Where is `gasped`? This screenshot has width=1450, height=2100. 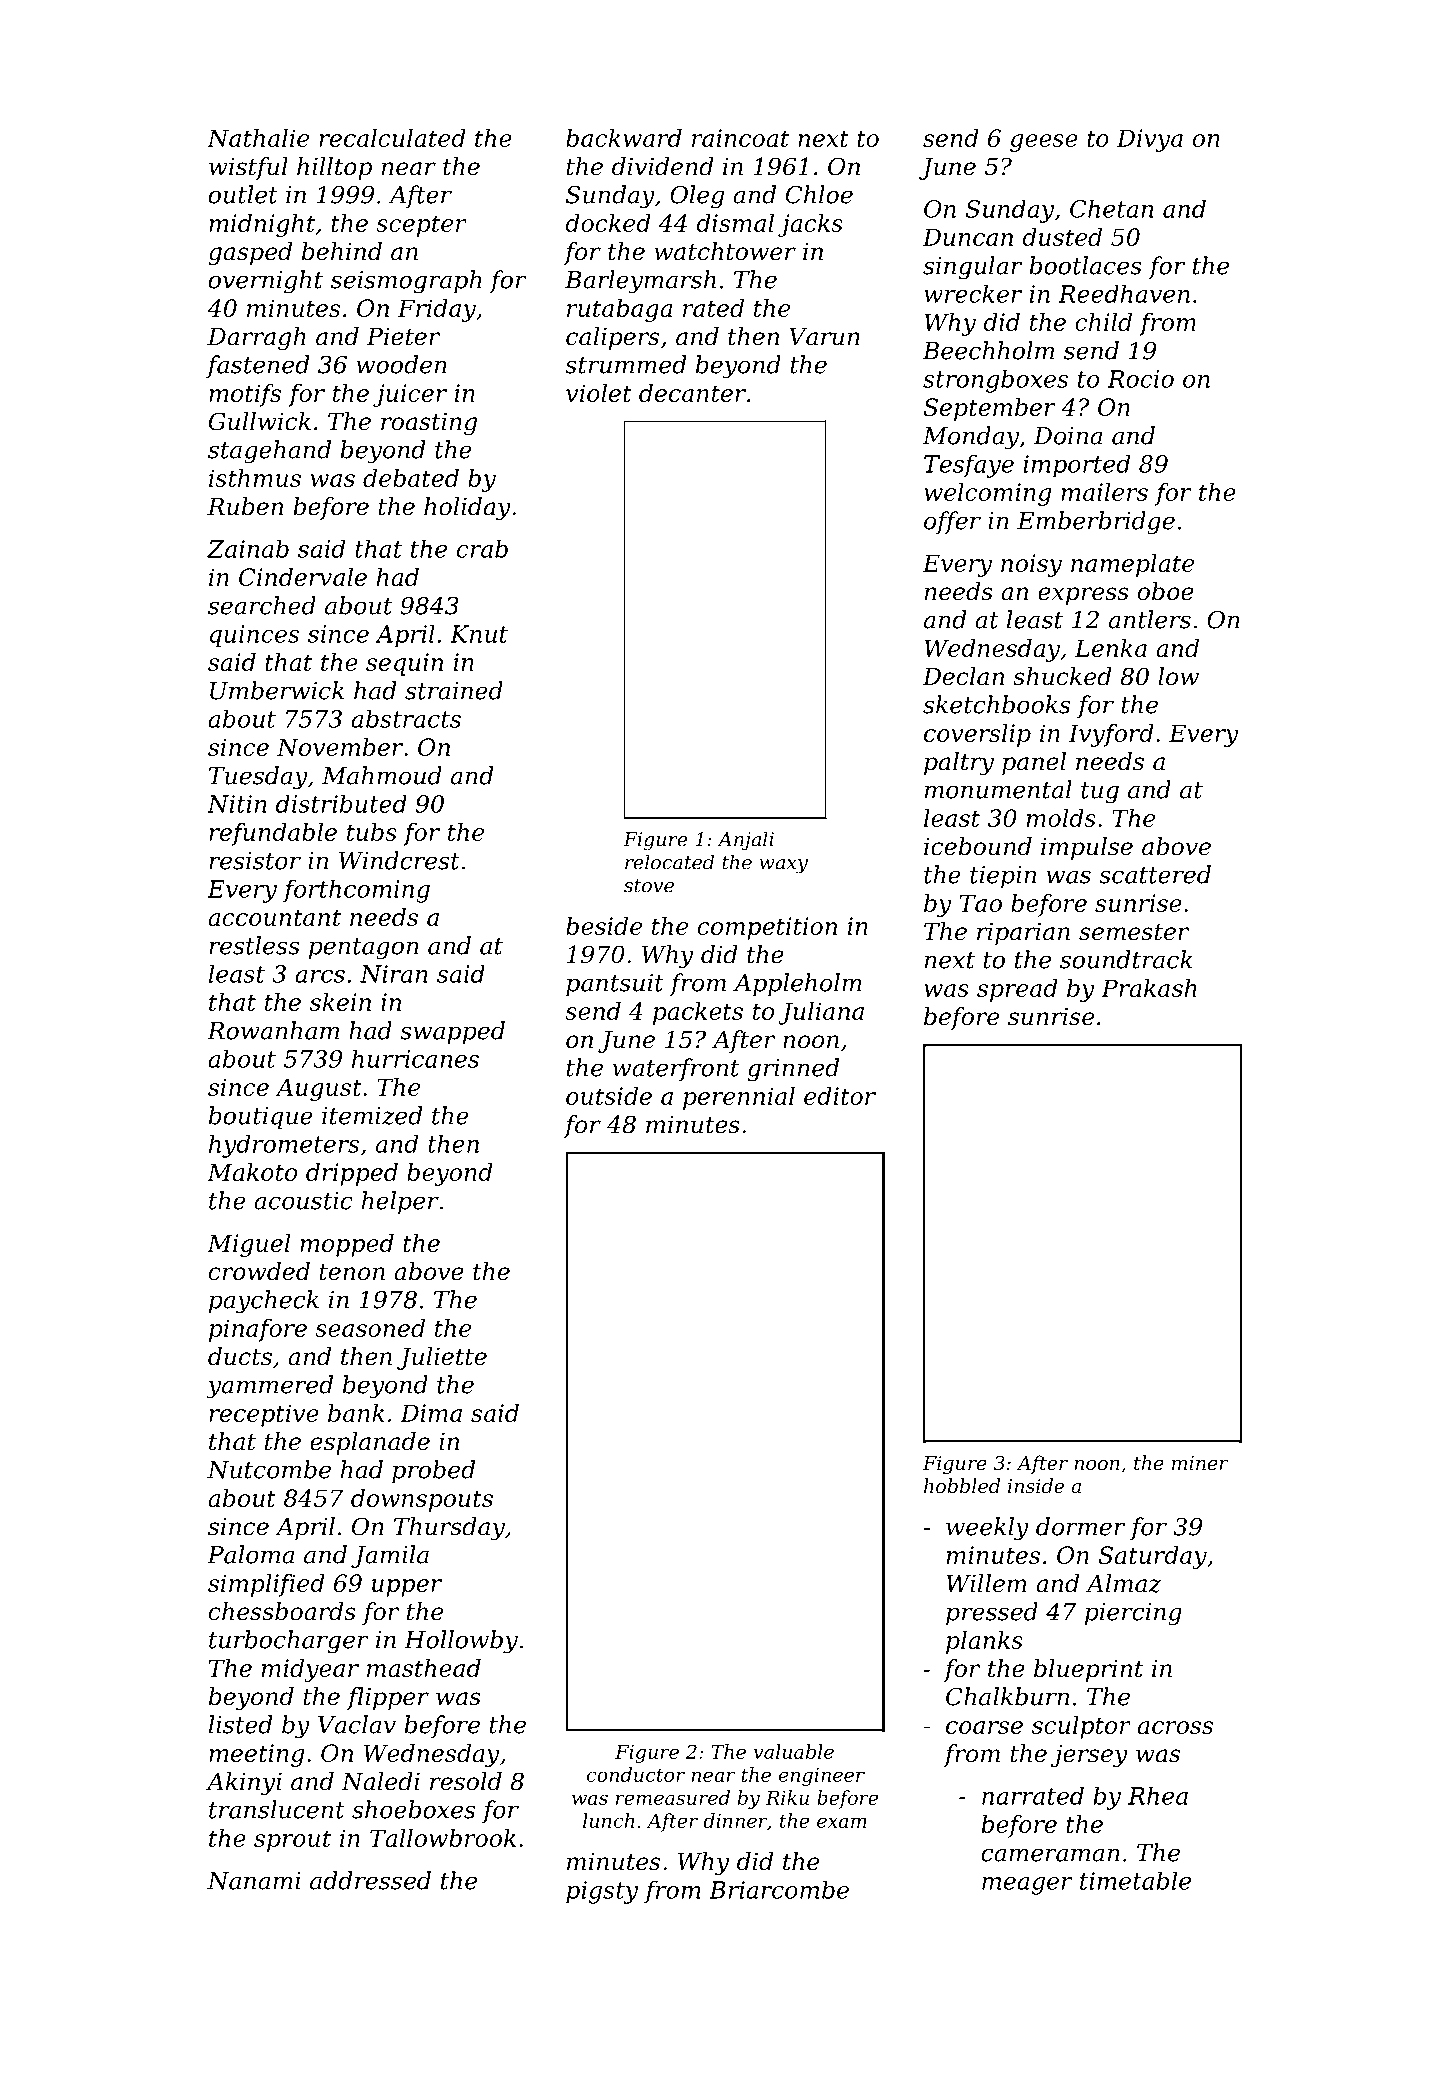 gasped is located at coordinates (250, 253).
